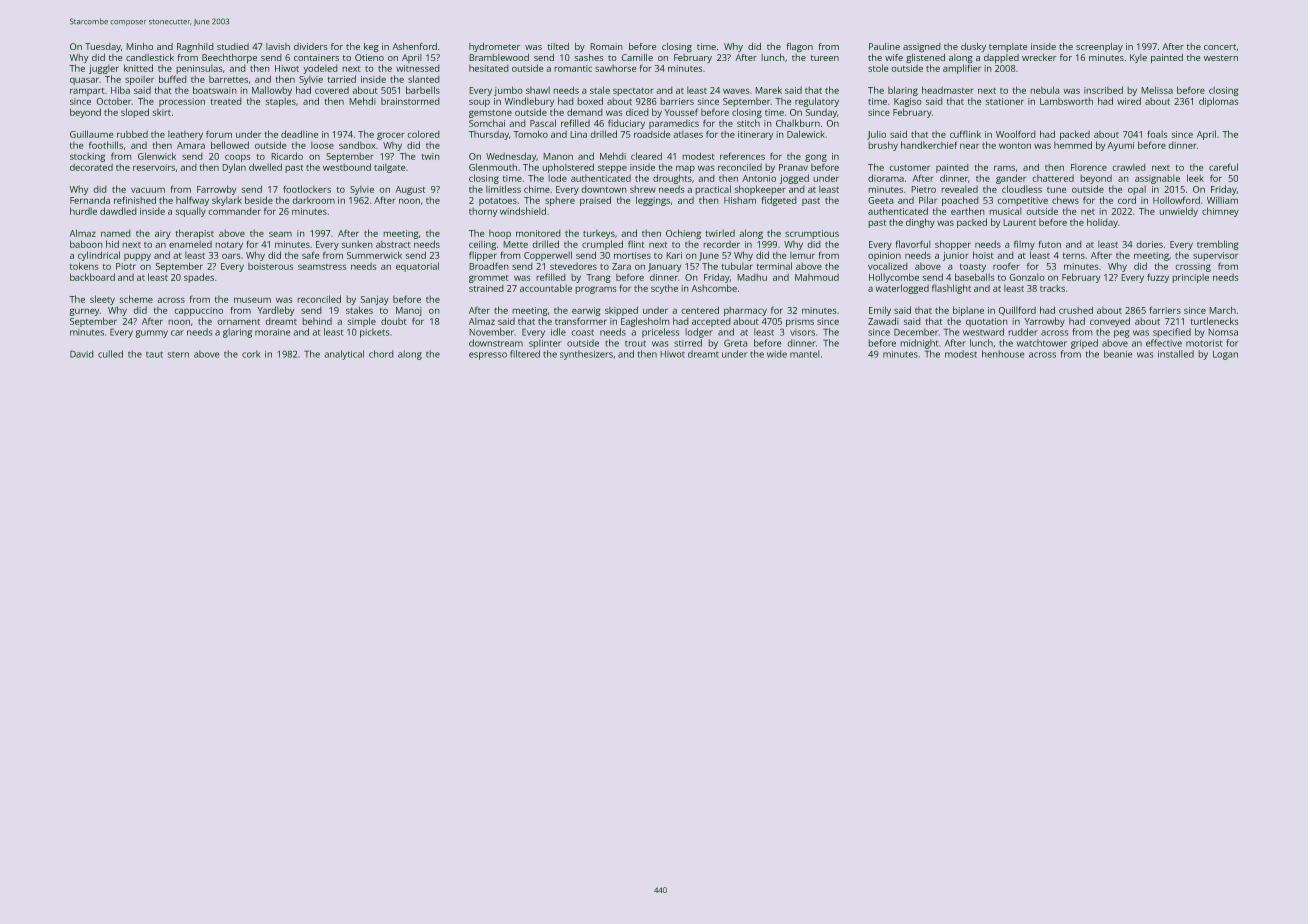  Describe the element at coordinates (1102, 223) in the screenshot. I see `holiday` at that location.
